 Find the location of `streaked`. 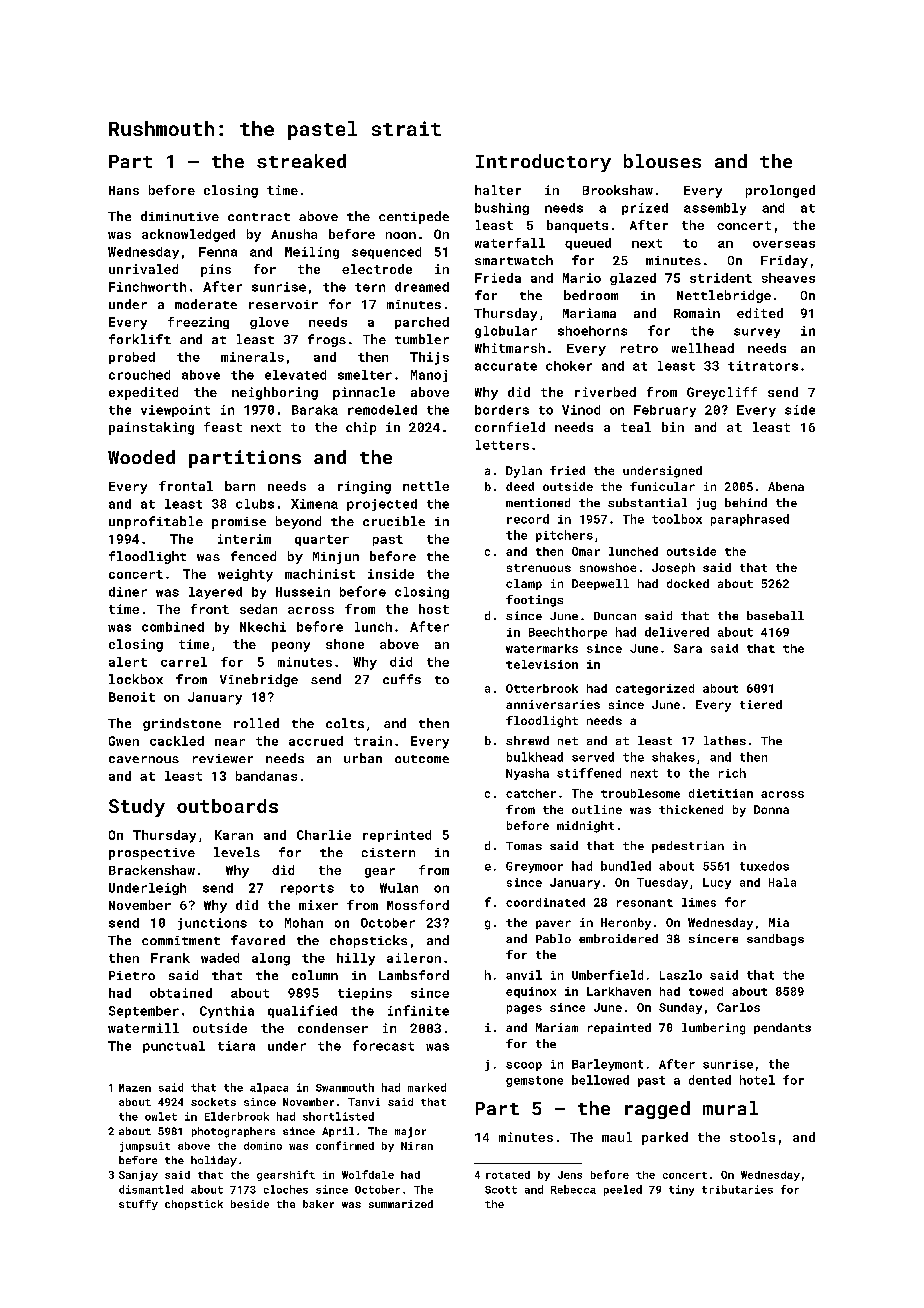

streaked is located at coordinates (301, 161).
